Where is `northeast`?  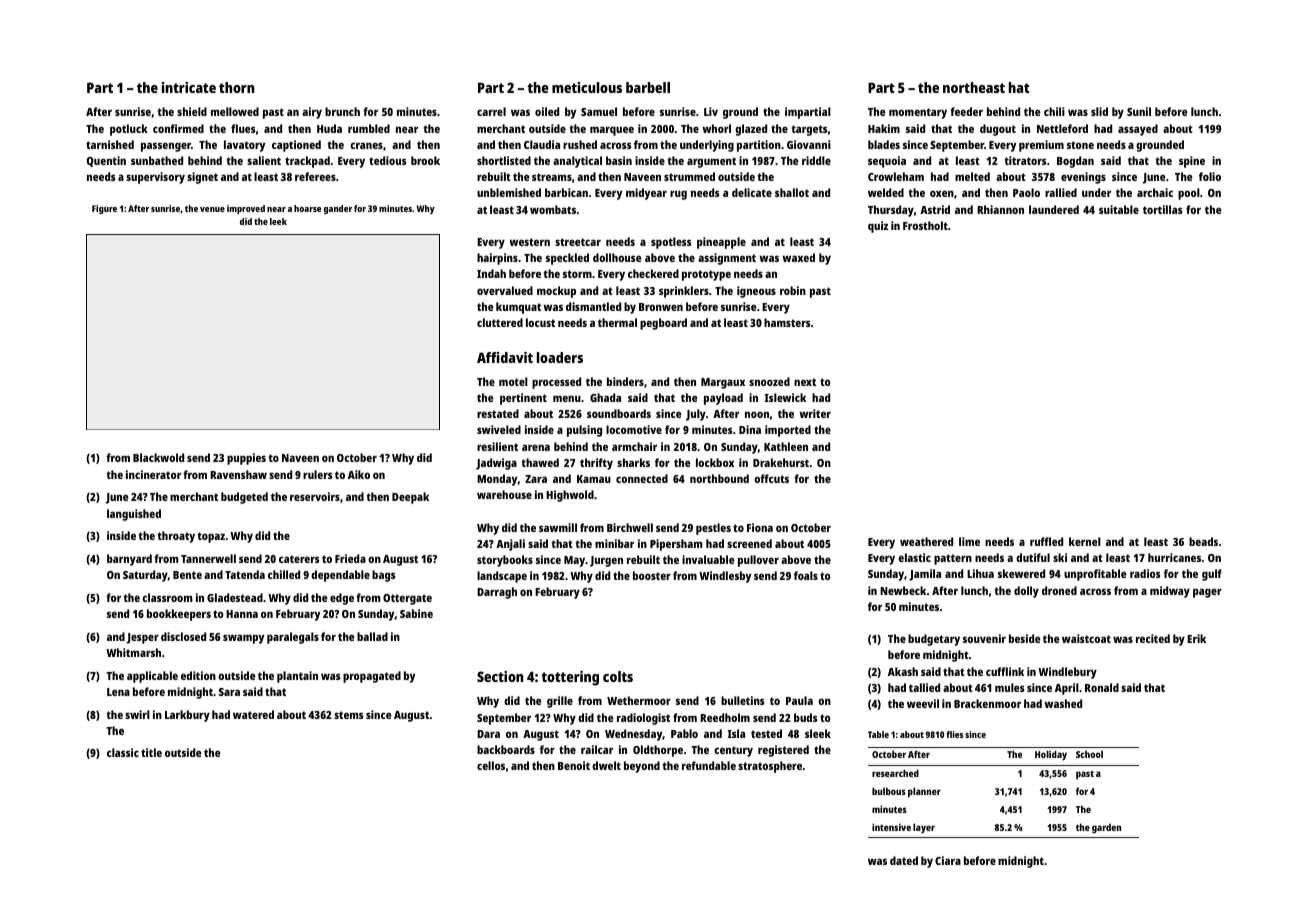 northeast is located at coordinates (974, 87).
